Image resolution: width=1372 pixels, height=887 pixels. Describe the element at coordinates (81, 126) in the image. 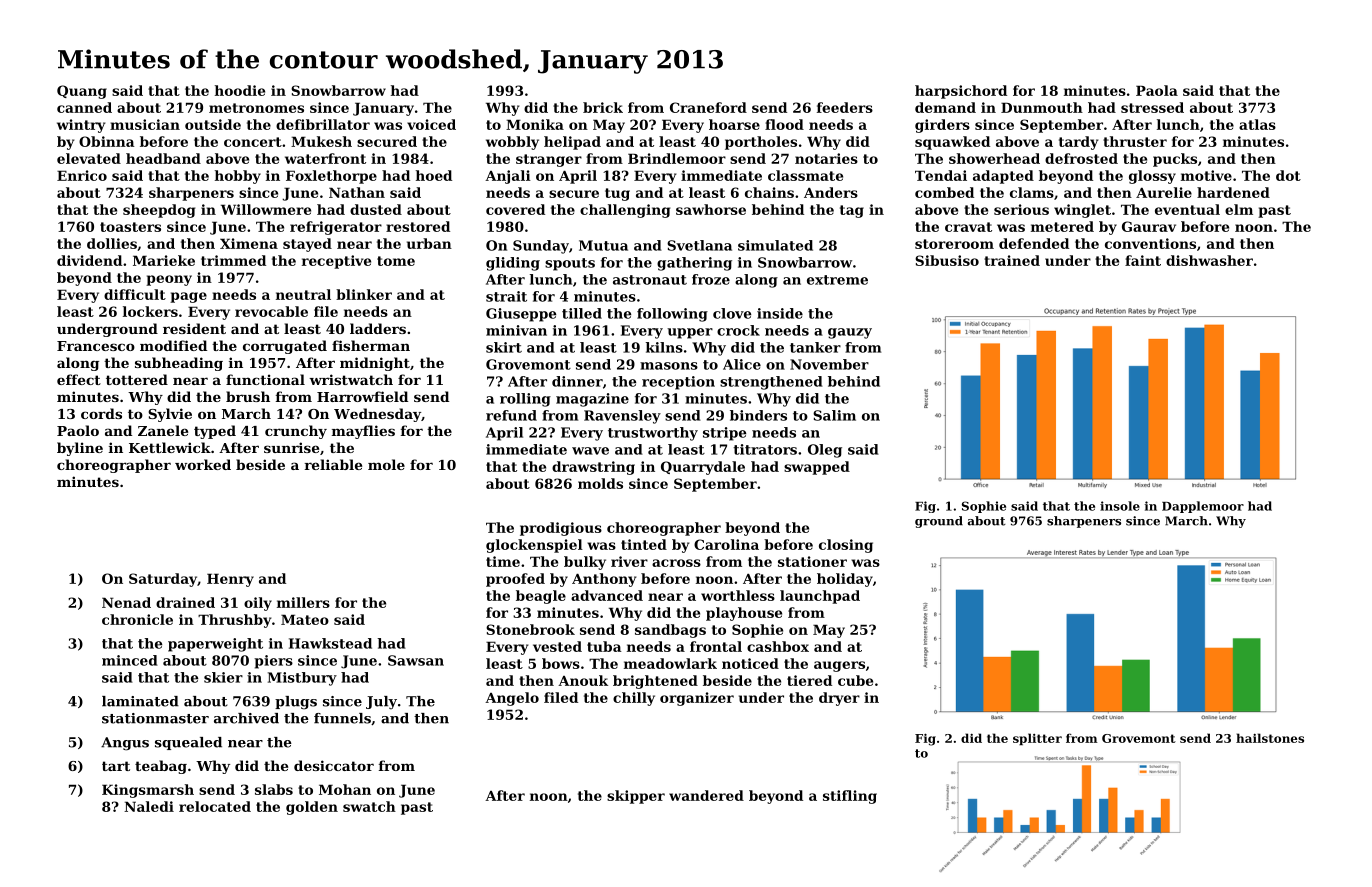

I see `wintry` at that location.
